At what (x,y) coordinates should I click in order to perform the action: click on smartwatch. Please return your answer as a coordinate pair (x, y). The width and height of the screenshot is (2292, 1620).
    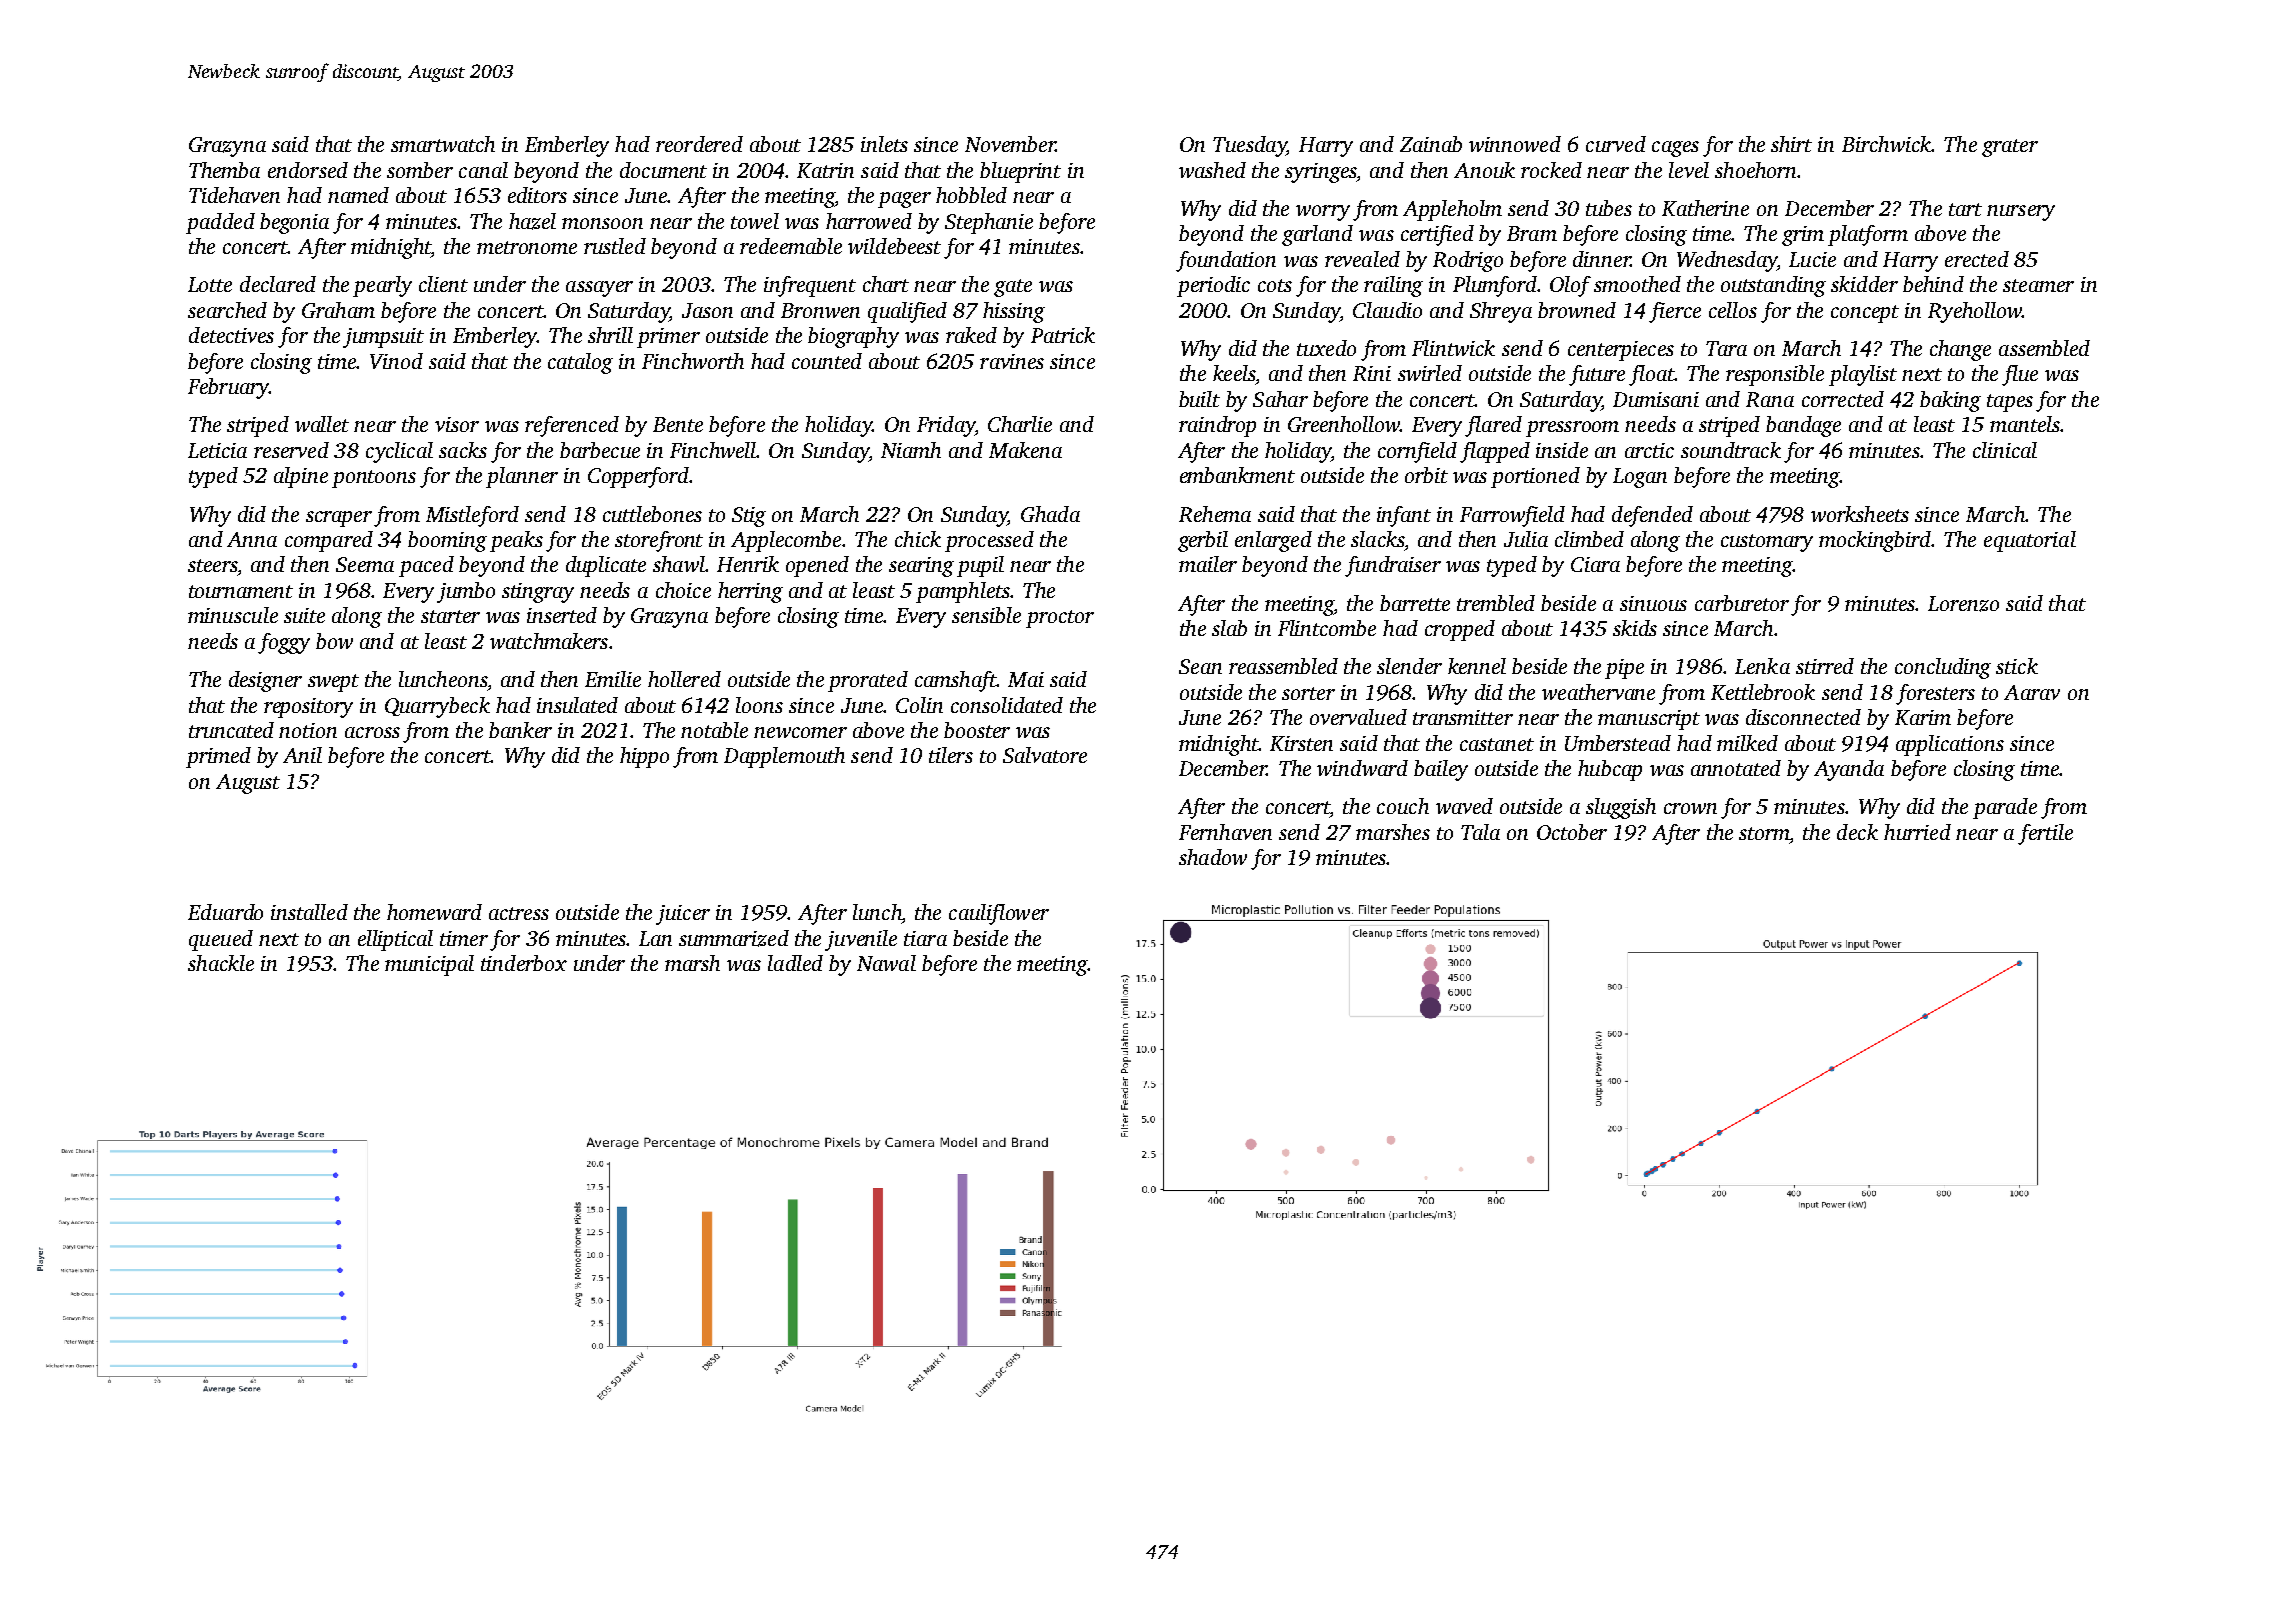
    Looking at the image, I should click on (443, 144).
